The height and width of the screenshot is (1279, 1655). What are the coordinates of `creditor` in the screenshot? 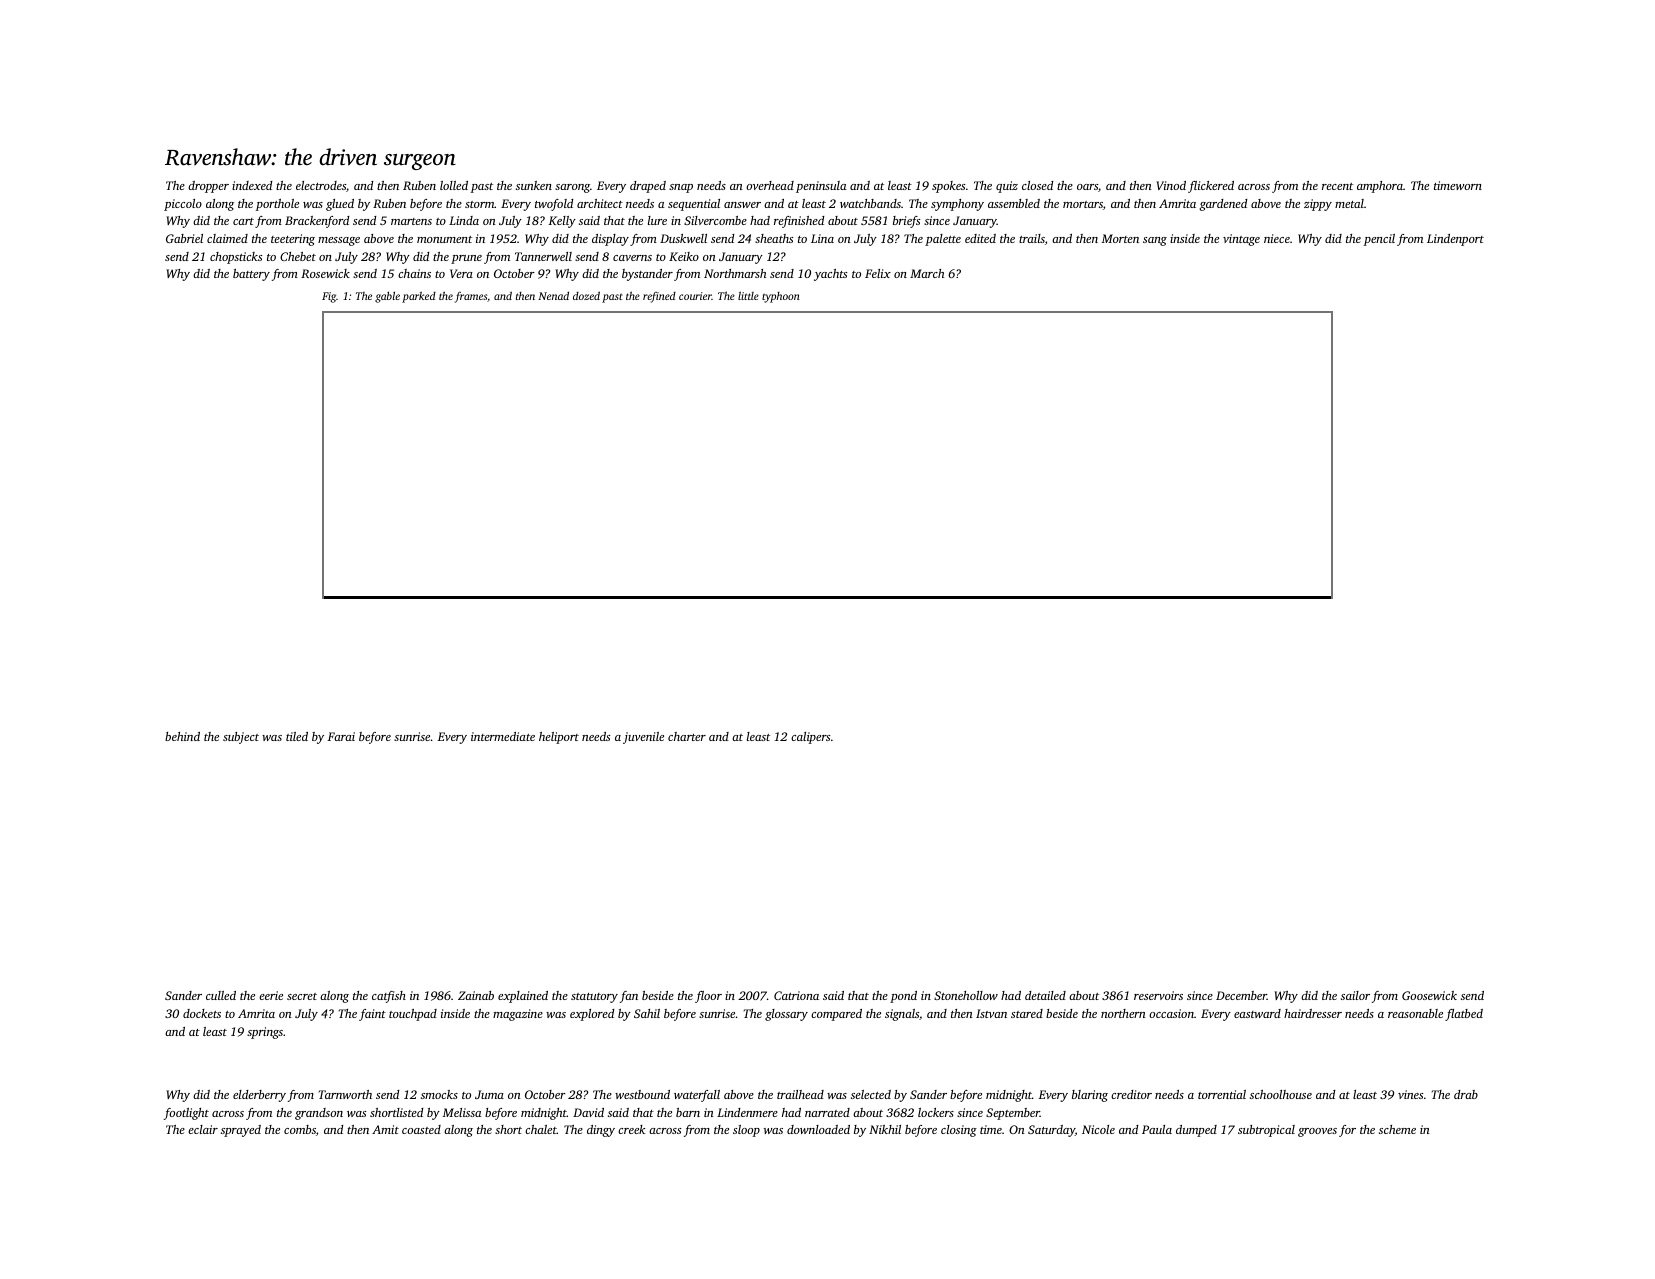 It's located at (1131, 1094).
